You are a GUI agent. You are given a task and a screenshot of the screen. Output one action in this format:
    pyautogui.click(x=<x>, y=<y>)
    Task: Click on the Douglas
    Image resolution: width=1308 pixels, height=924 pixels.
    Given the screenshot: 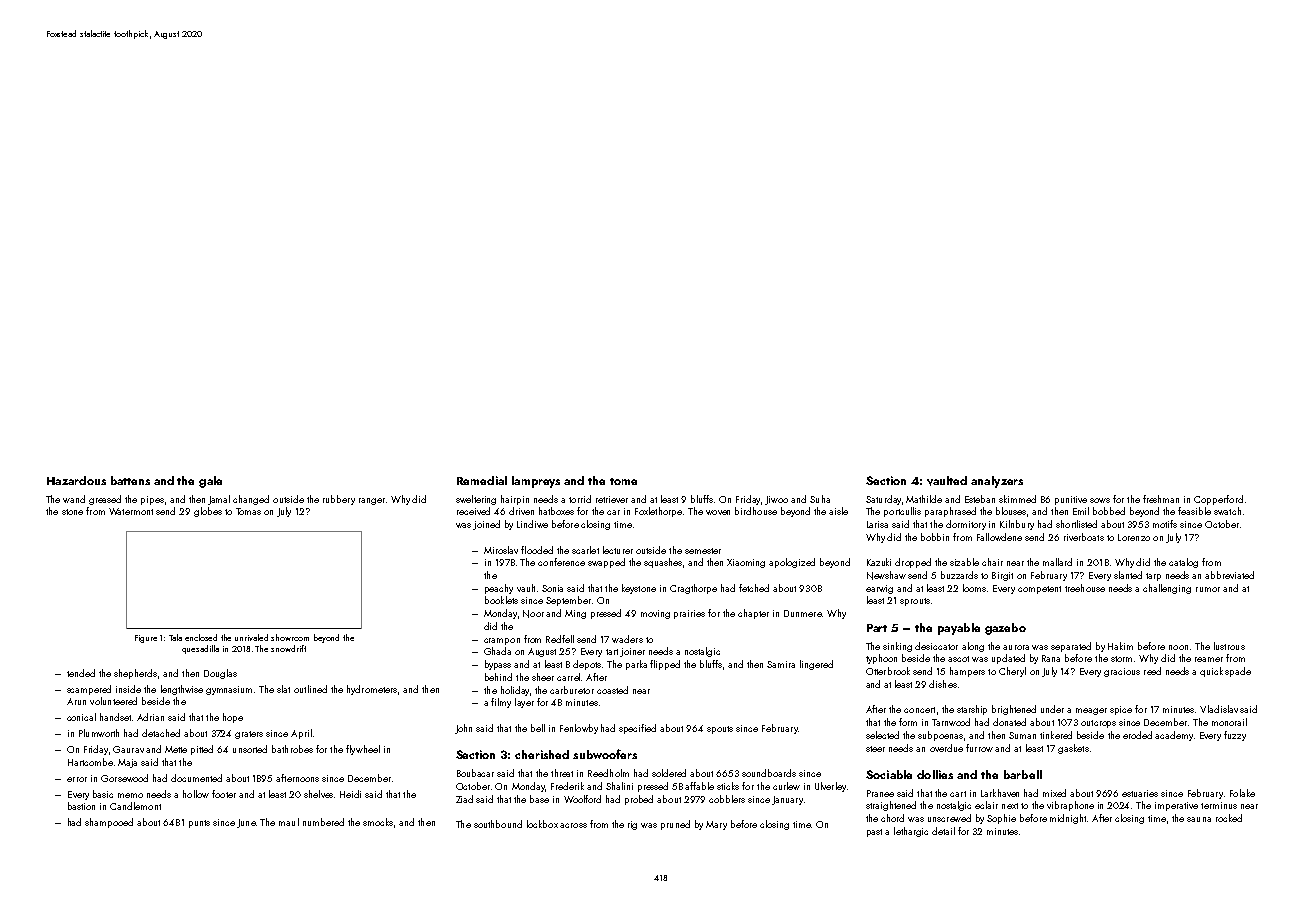 What is the action you would take?
    pyautogui.click(x=220, y=674)
